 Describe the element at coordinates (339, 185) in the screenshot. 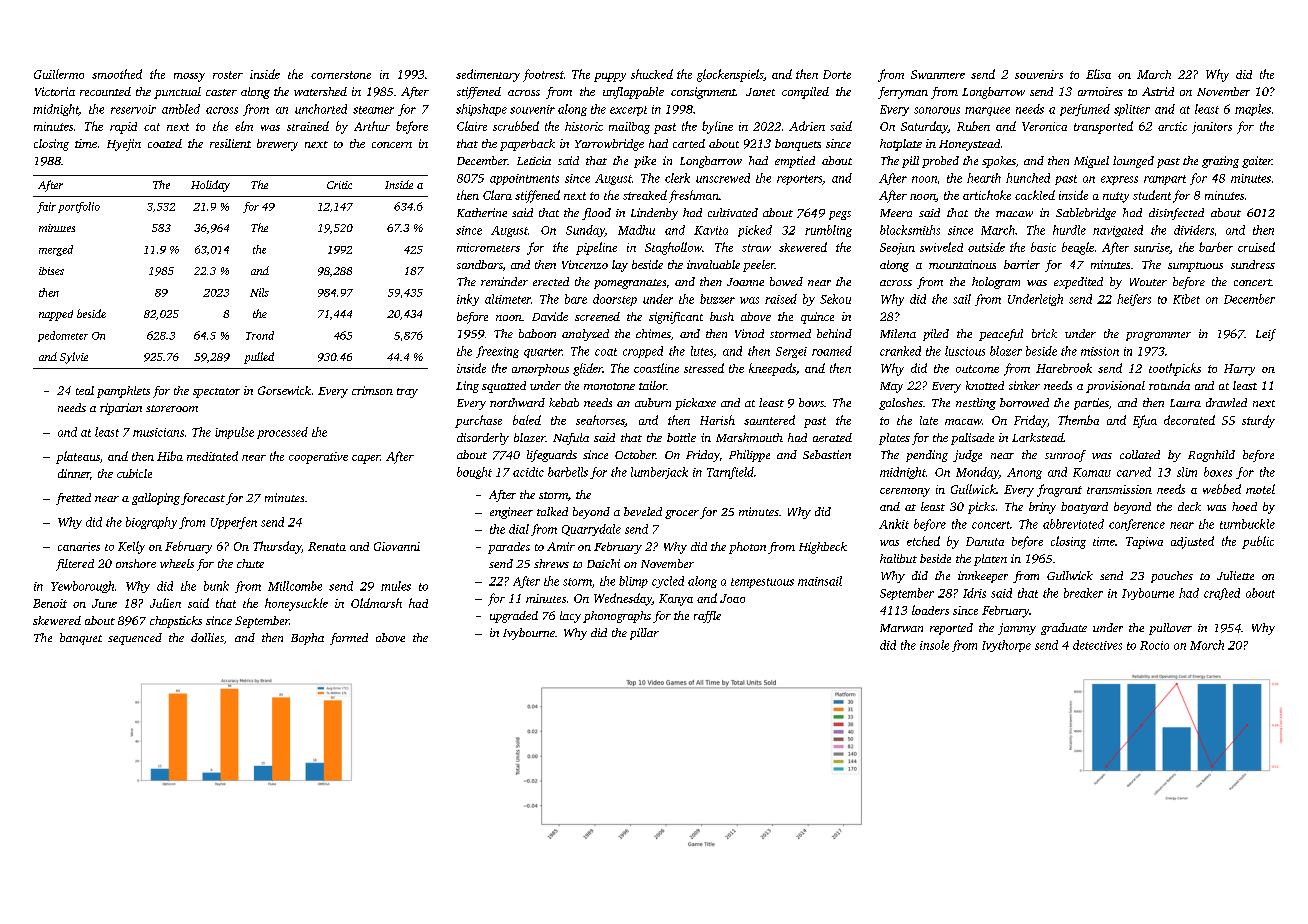

I see `Critic` at that location.
